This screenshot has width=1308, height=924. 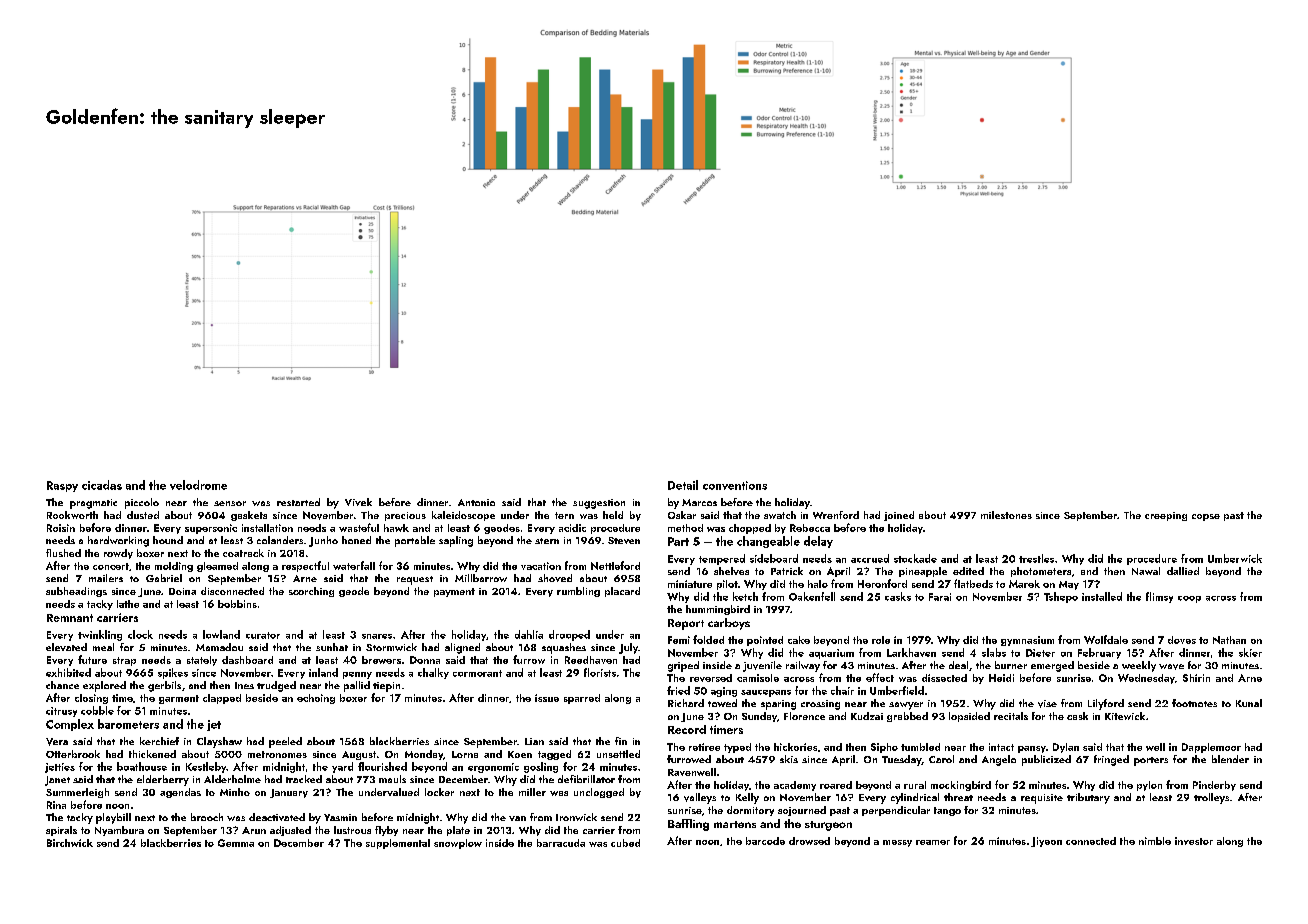 I want to click on conventions, so click(x=735, y=485).
